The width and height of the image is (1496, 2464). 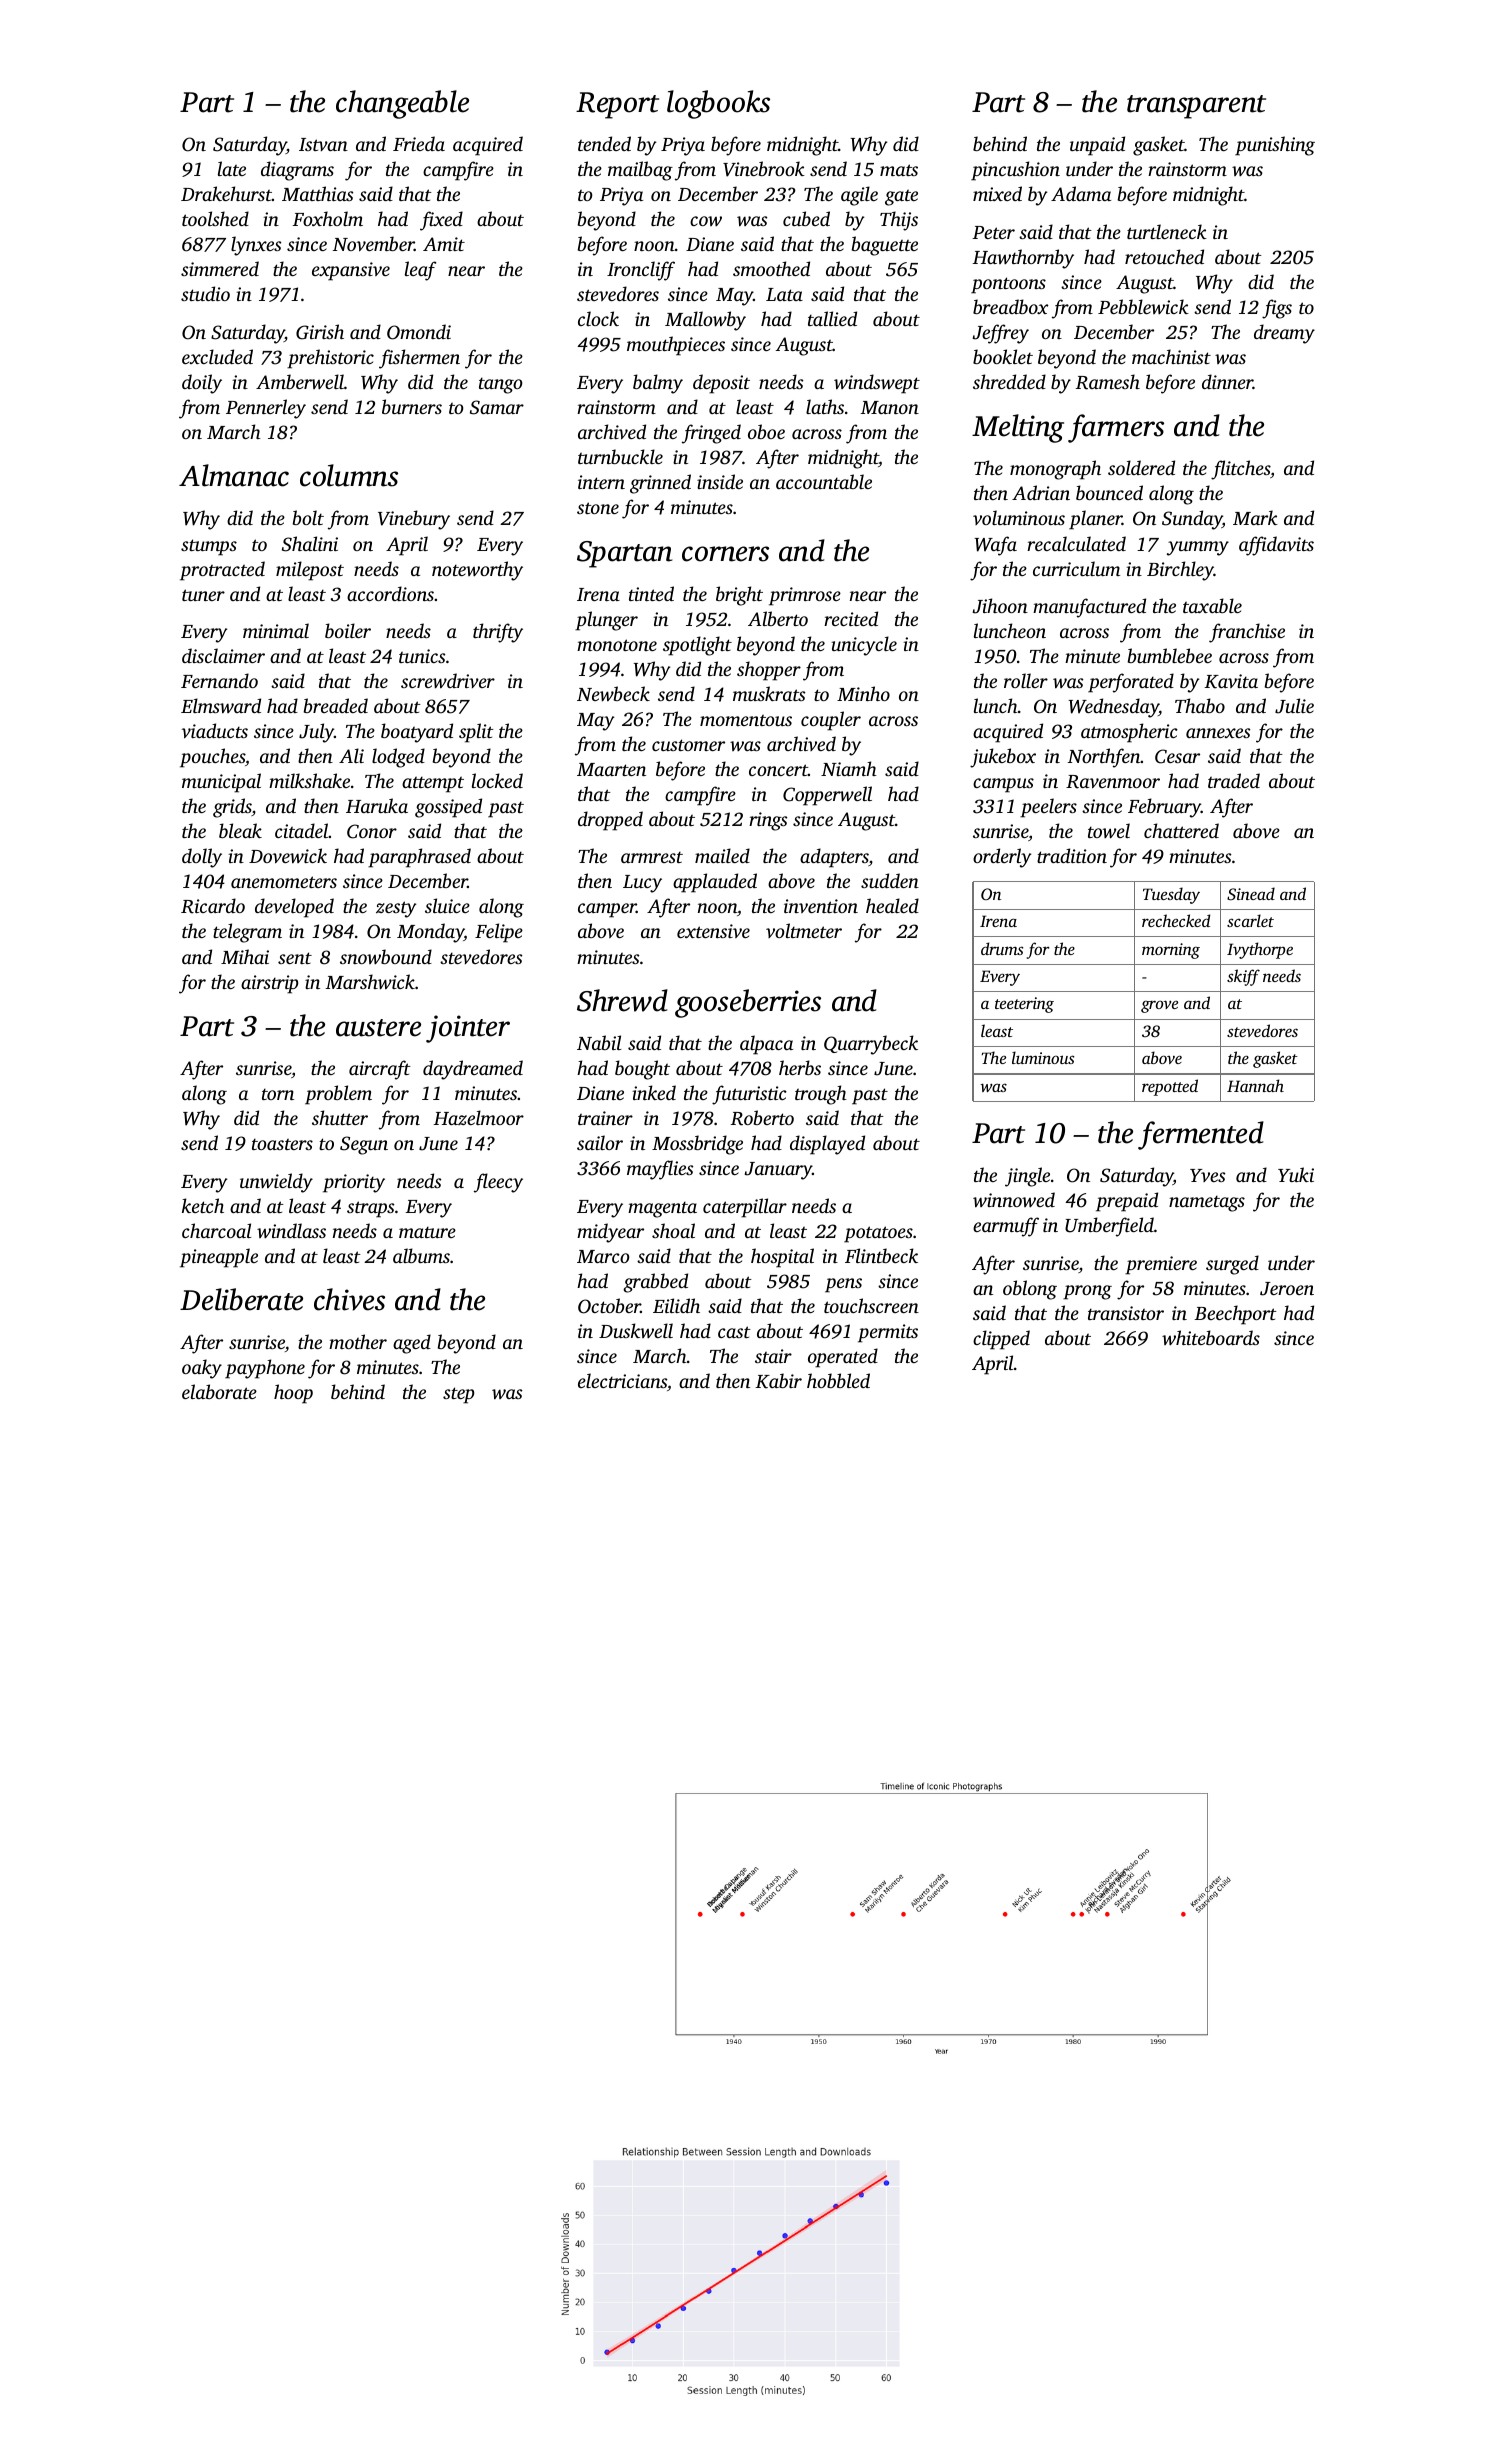 What do you see at coordinates (859, 196) in the image?
I see `agile` at bounding box center [859, 196].
